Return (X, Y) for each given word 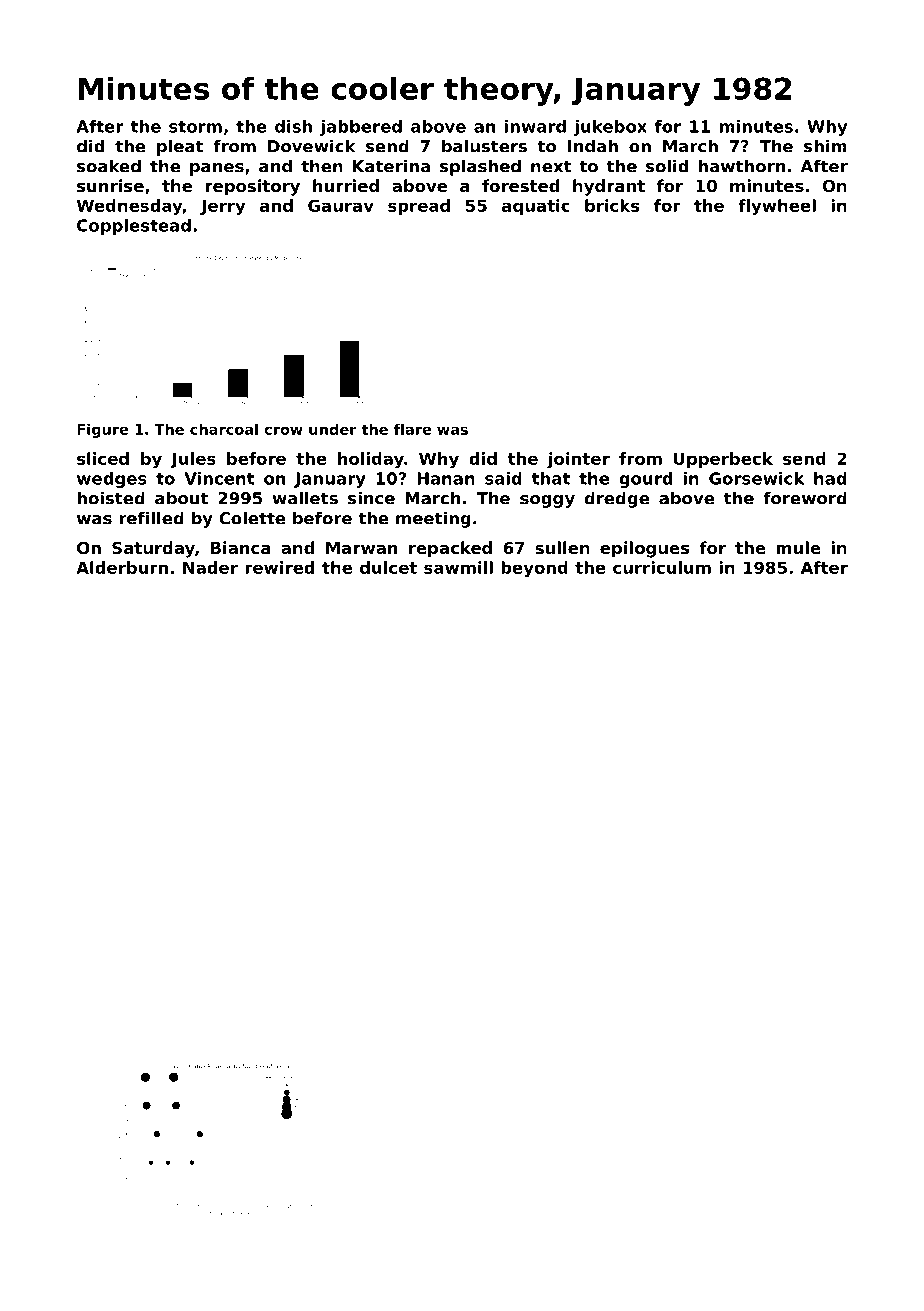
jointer (578, 460)
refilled (151, 518)
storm (195, 127)
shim (825, 146)
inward (535, 126)
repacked (450, 549)
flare (412, 429)
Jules (193, 460)
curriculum (662, 567)
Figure (102, 430)
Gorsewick (756, 478)
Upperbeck (723, 460)
